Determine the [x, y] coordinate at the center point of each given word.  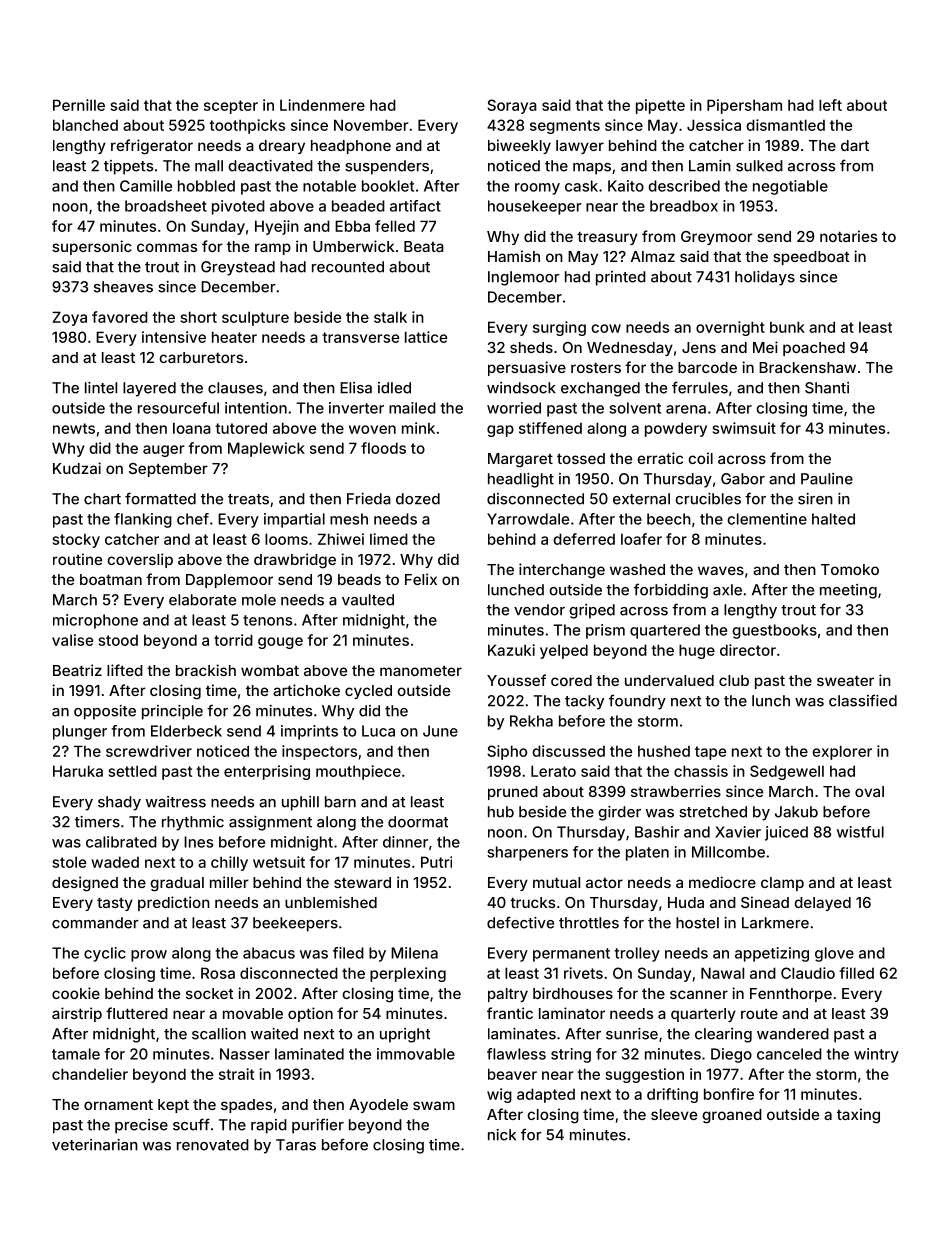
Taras [296, 1145]
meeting [848, 591]
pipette [660, 106]
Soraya [512, 106]
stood [118, 640]
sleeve [674, 1114]
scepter [231, 107]
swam [434, 1105]
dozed [418, 499]
